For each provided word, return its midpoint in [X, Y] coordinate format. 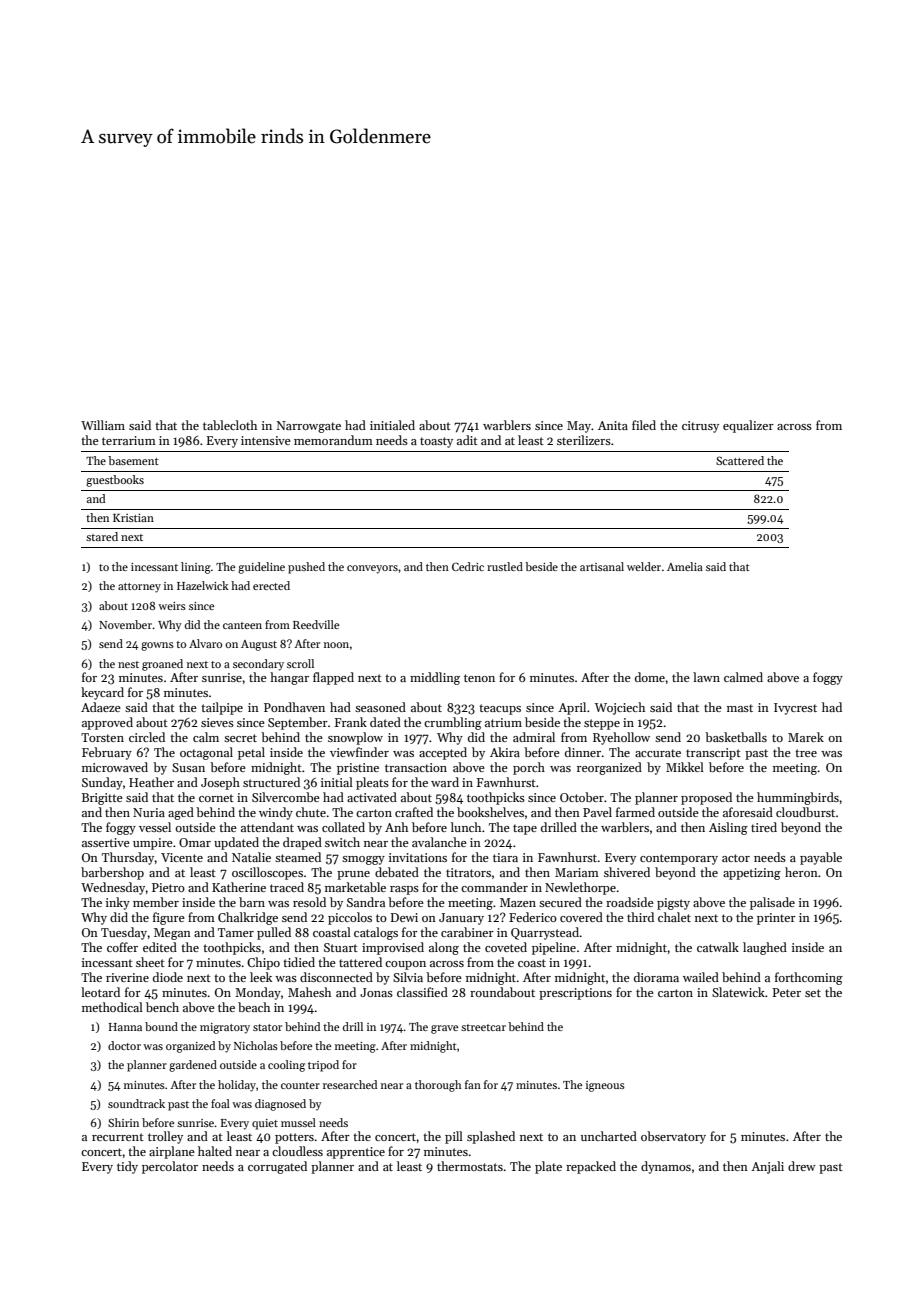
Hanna [125, 1027]
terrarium [129, 440]
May [579, 427]
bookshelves [490, 812]
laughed [765, 948]
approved [107, 723]
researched [350, 1084]
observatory [673, 1137]
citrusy [700, 427]
